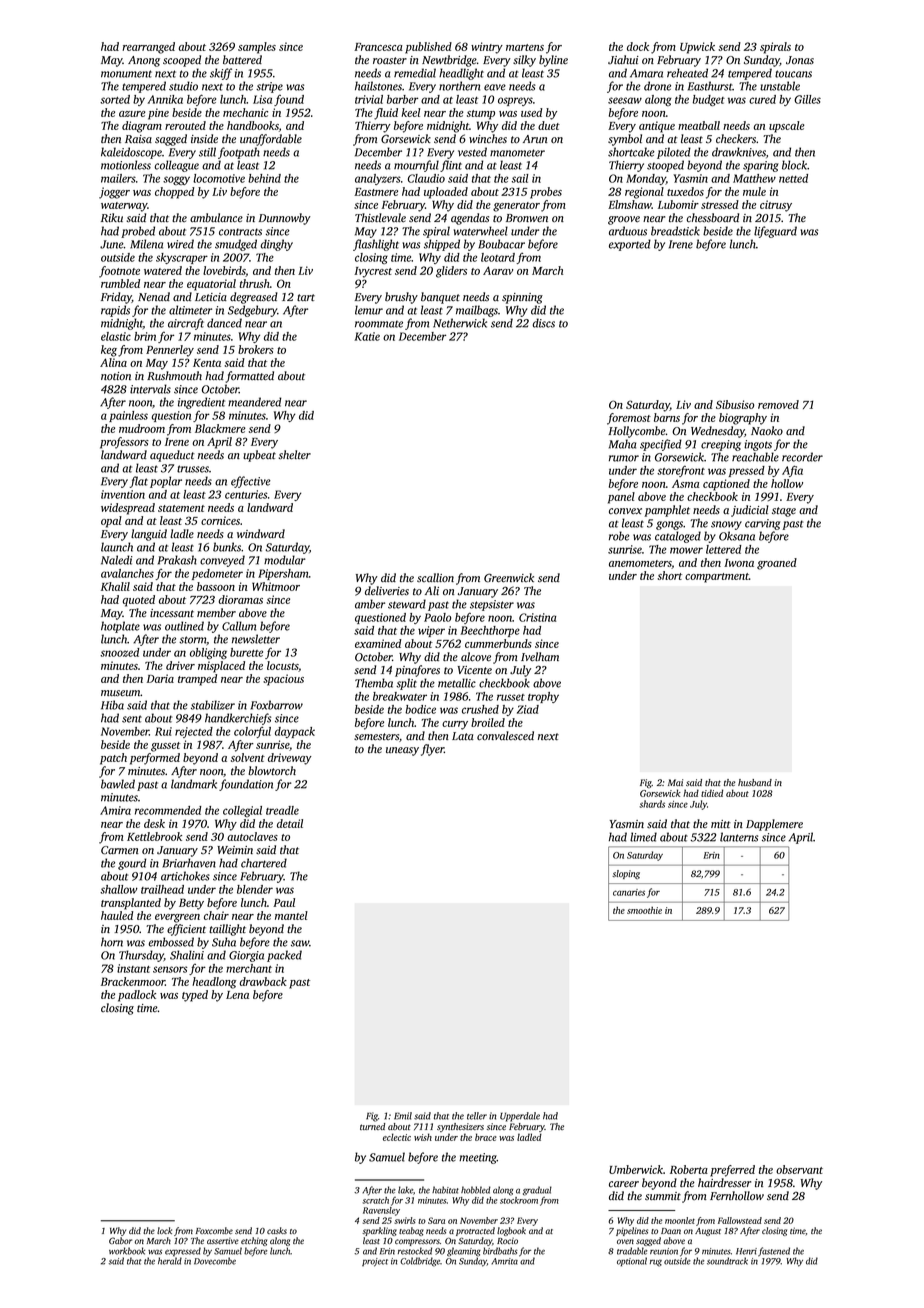 Image resolution: width=924 pixels, height=1308 pixels. What do you see at coordinates (495, 87) in the screenshot?
I see `eave` at bounding box center [495, 87].
